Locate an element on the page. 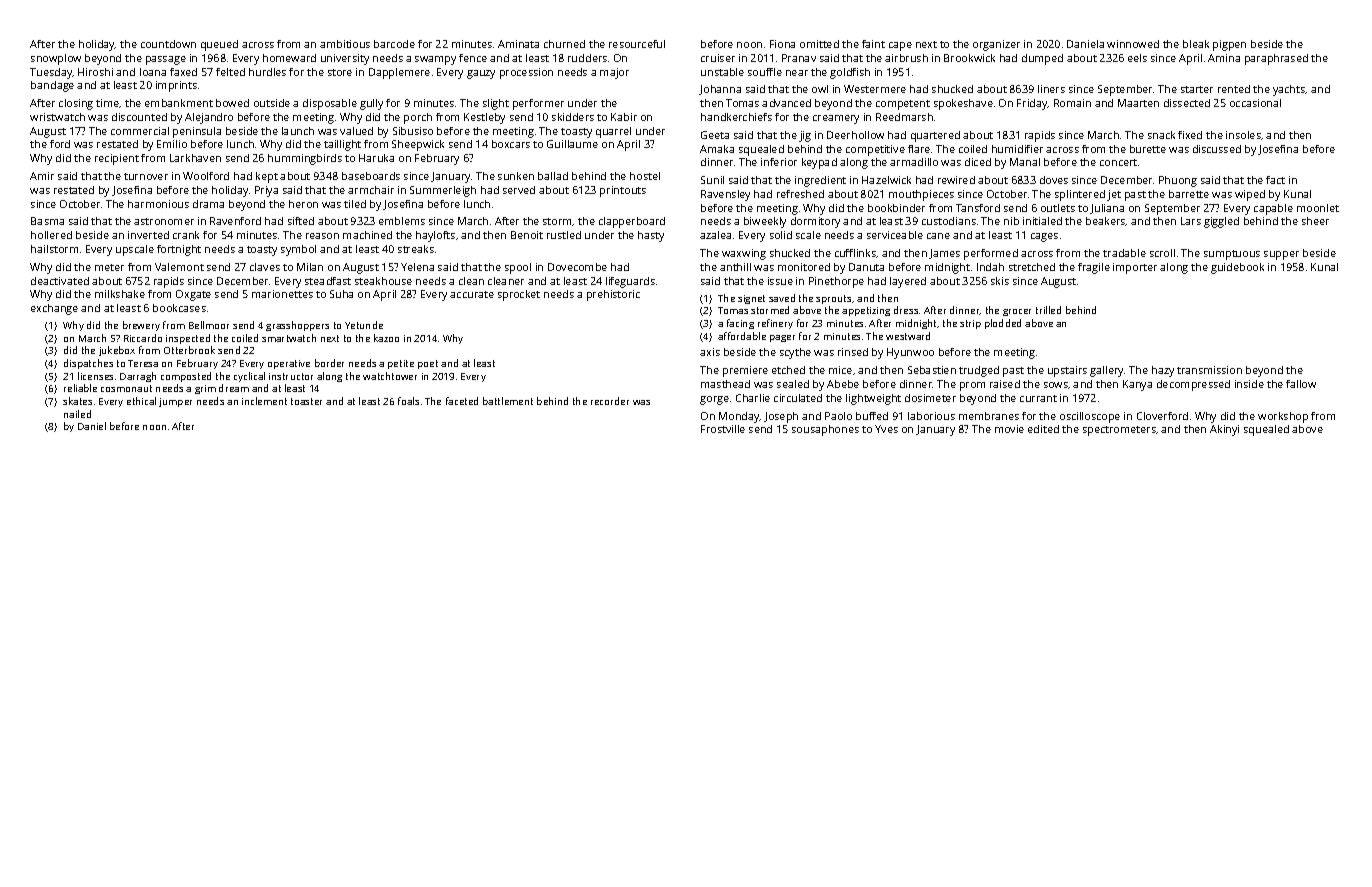  Fiona is located at coordinates (782, 44).
